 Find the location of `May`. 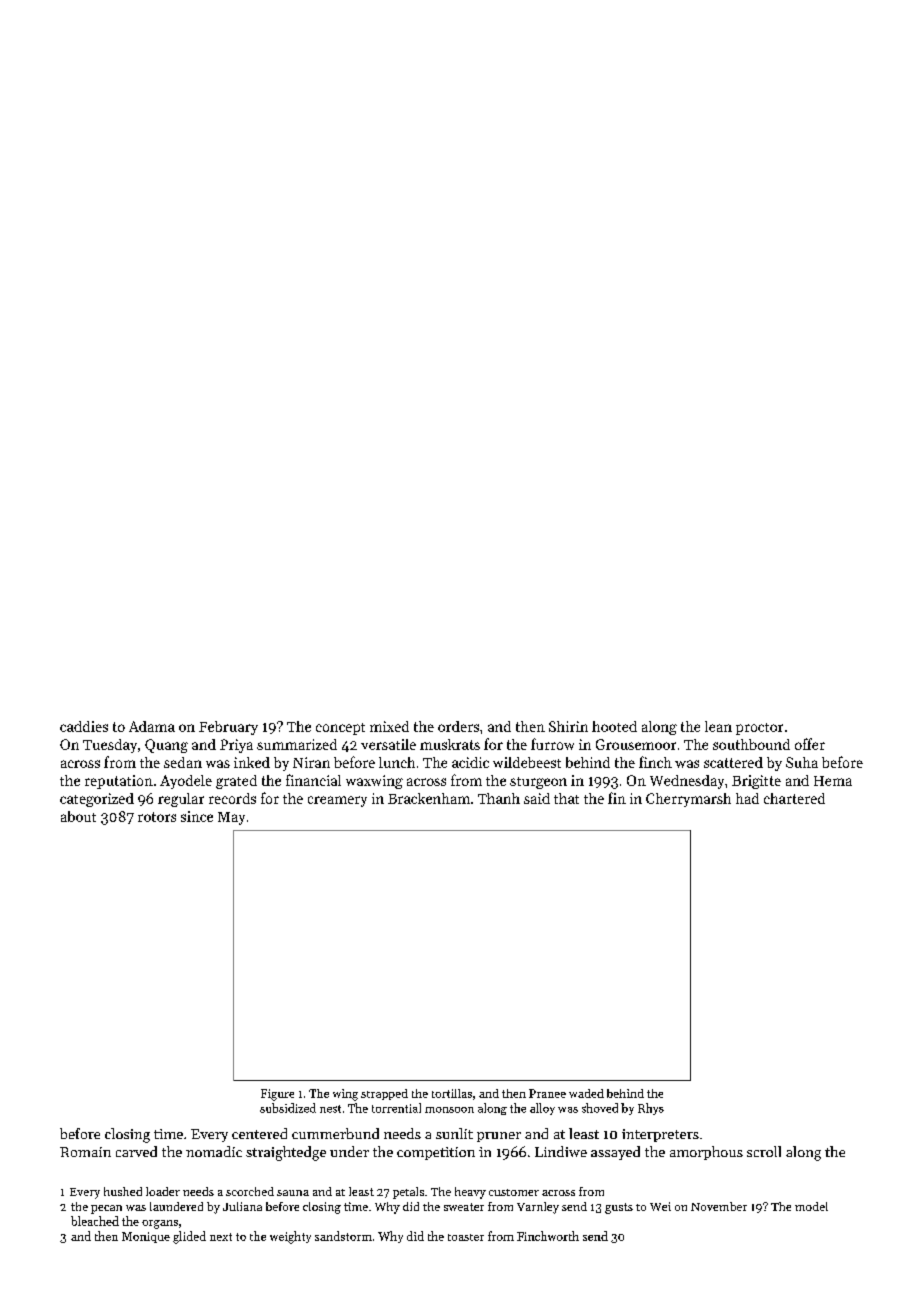

May is located at coordinates (231, 818).
